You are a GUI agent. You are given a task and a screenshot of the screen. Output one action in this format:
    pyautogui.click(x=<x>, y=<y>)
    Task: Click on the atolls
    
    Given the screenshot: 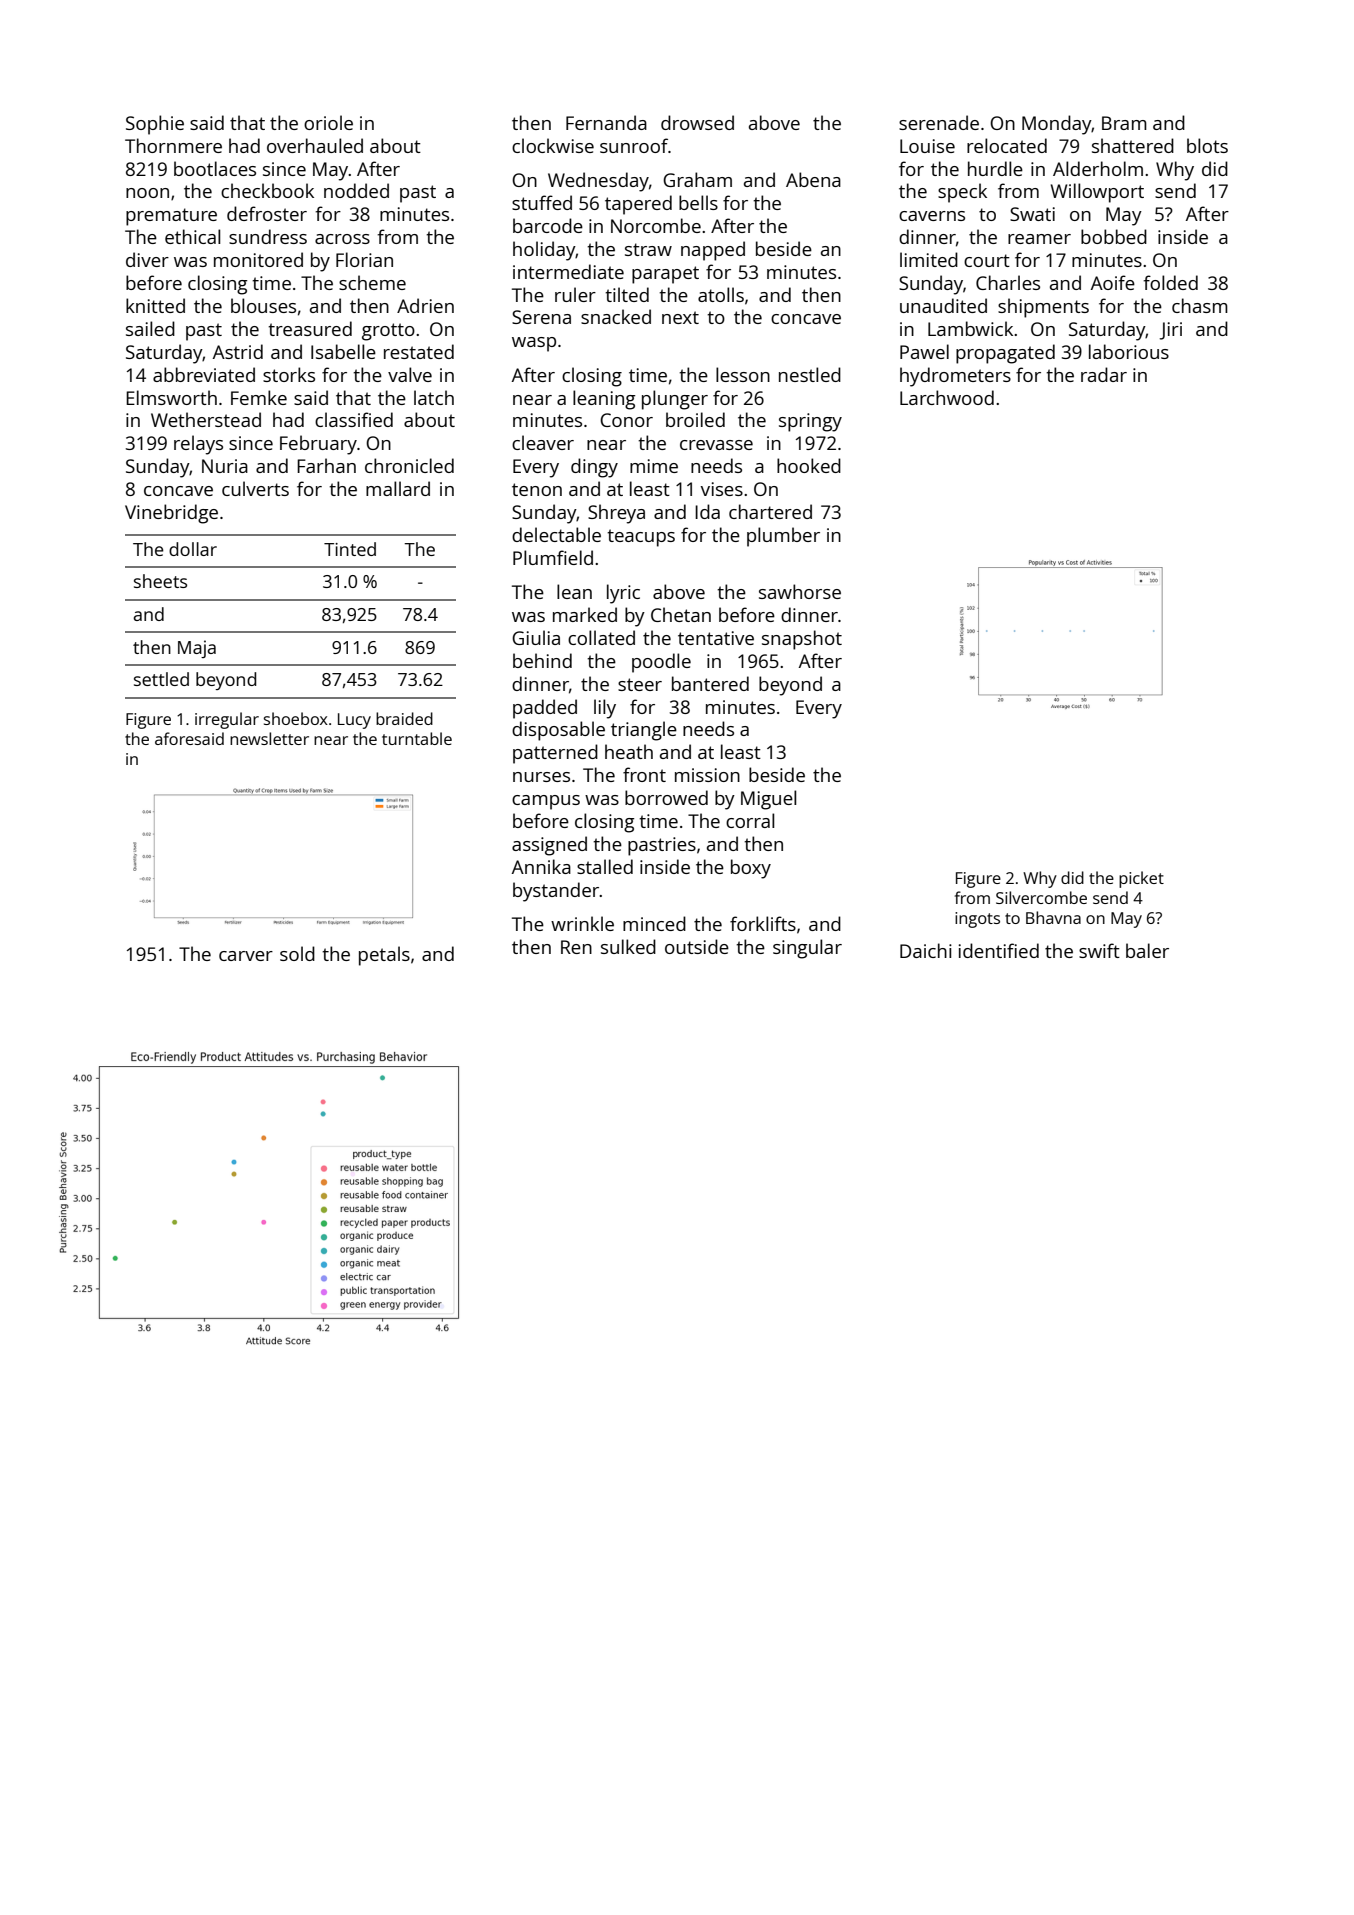 What is the action you would take?
    pyautogui.click(x=721, y=294)
